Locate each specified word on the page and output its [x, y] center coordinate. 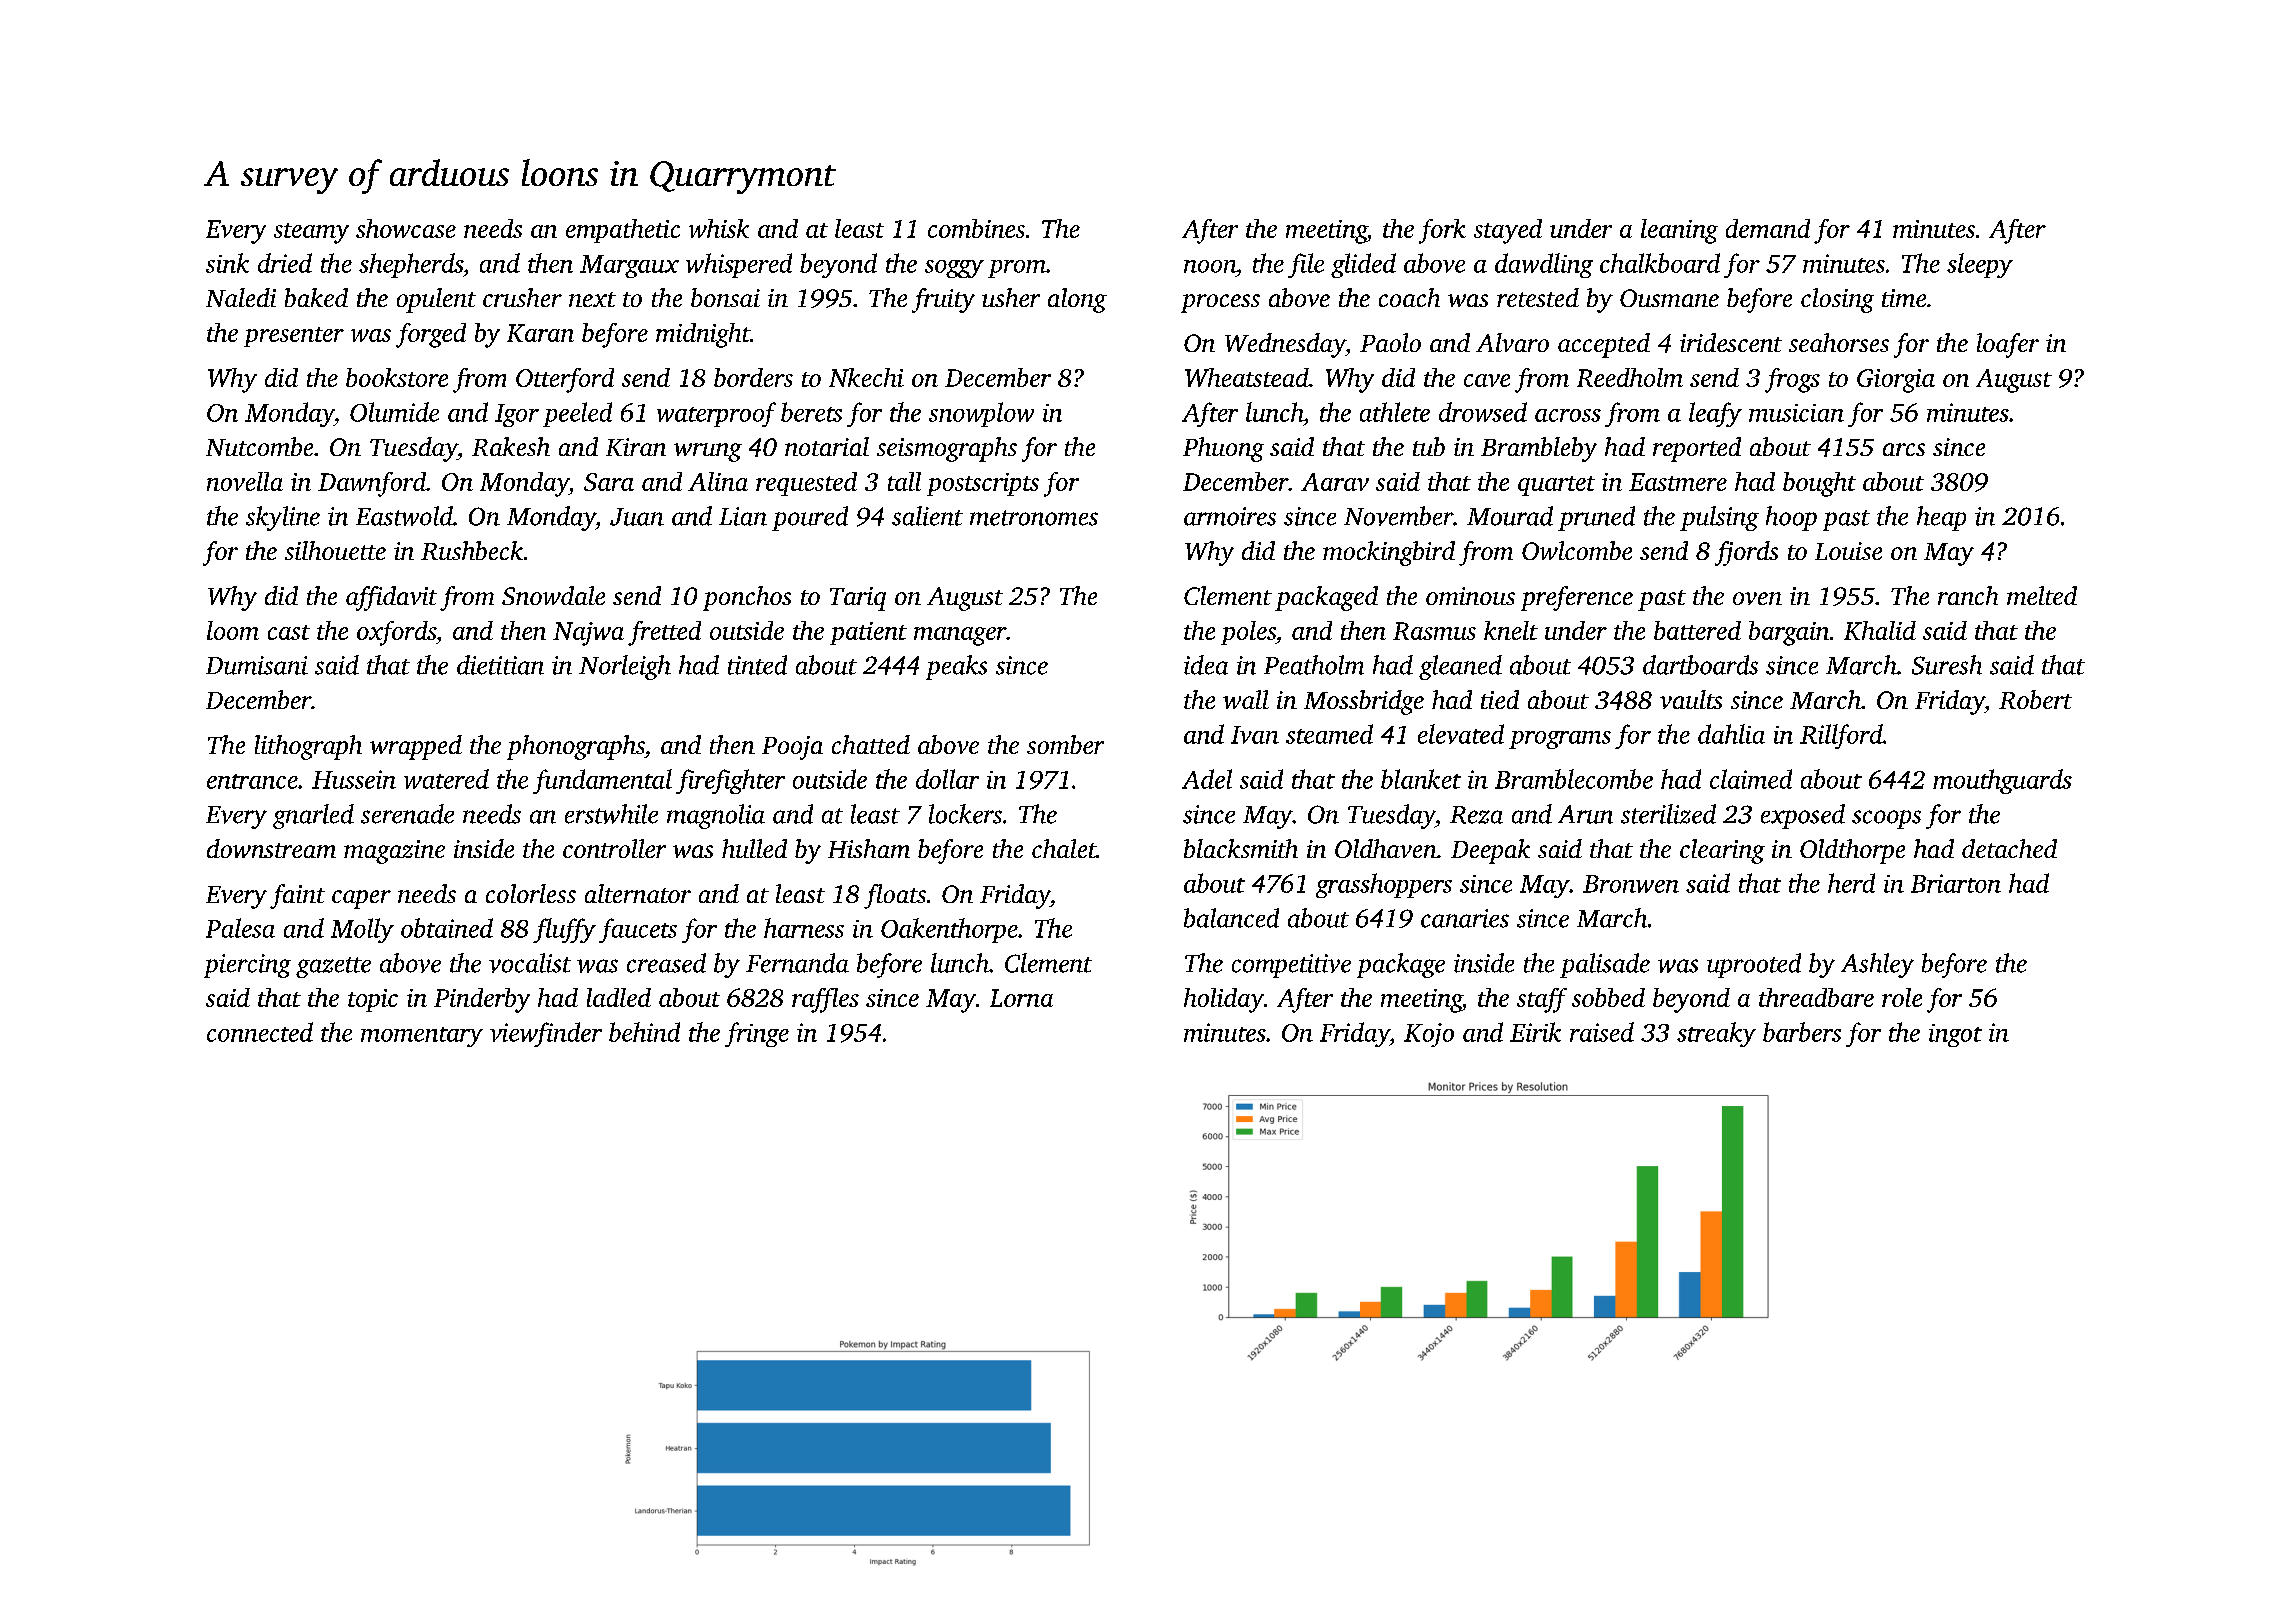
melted [2042, 595]
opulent [436, 300]
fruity [943, 300]
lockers [965, 814]
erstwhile [611, 814]
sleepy [1980, 265]
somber [1065, 744]
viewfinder [546, 1034]
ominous [1470, 596]
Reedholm [1630, 377]
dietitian [500, 665]
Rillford [1841, 736]
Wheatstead [1247, 377]
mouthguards [2002, 781]
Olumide [394, 412]
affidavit [391, 598]
